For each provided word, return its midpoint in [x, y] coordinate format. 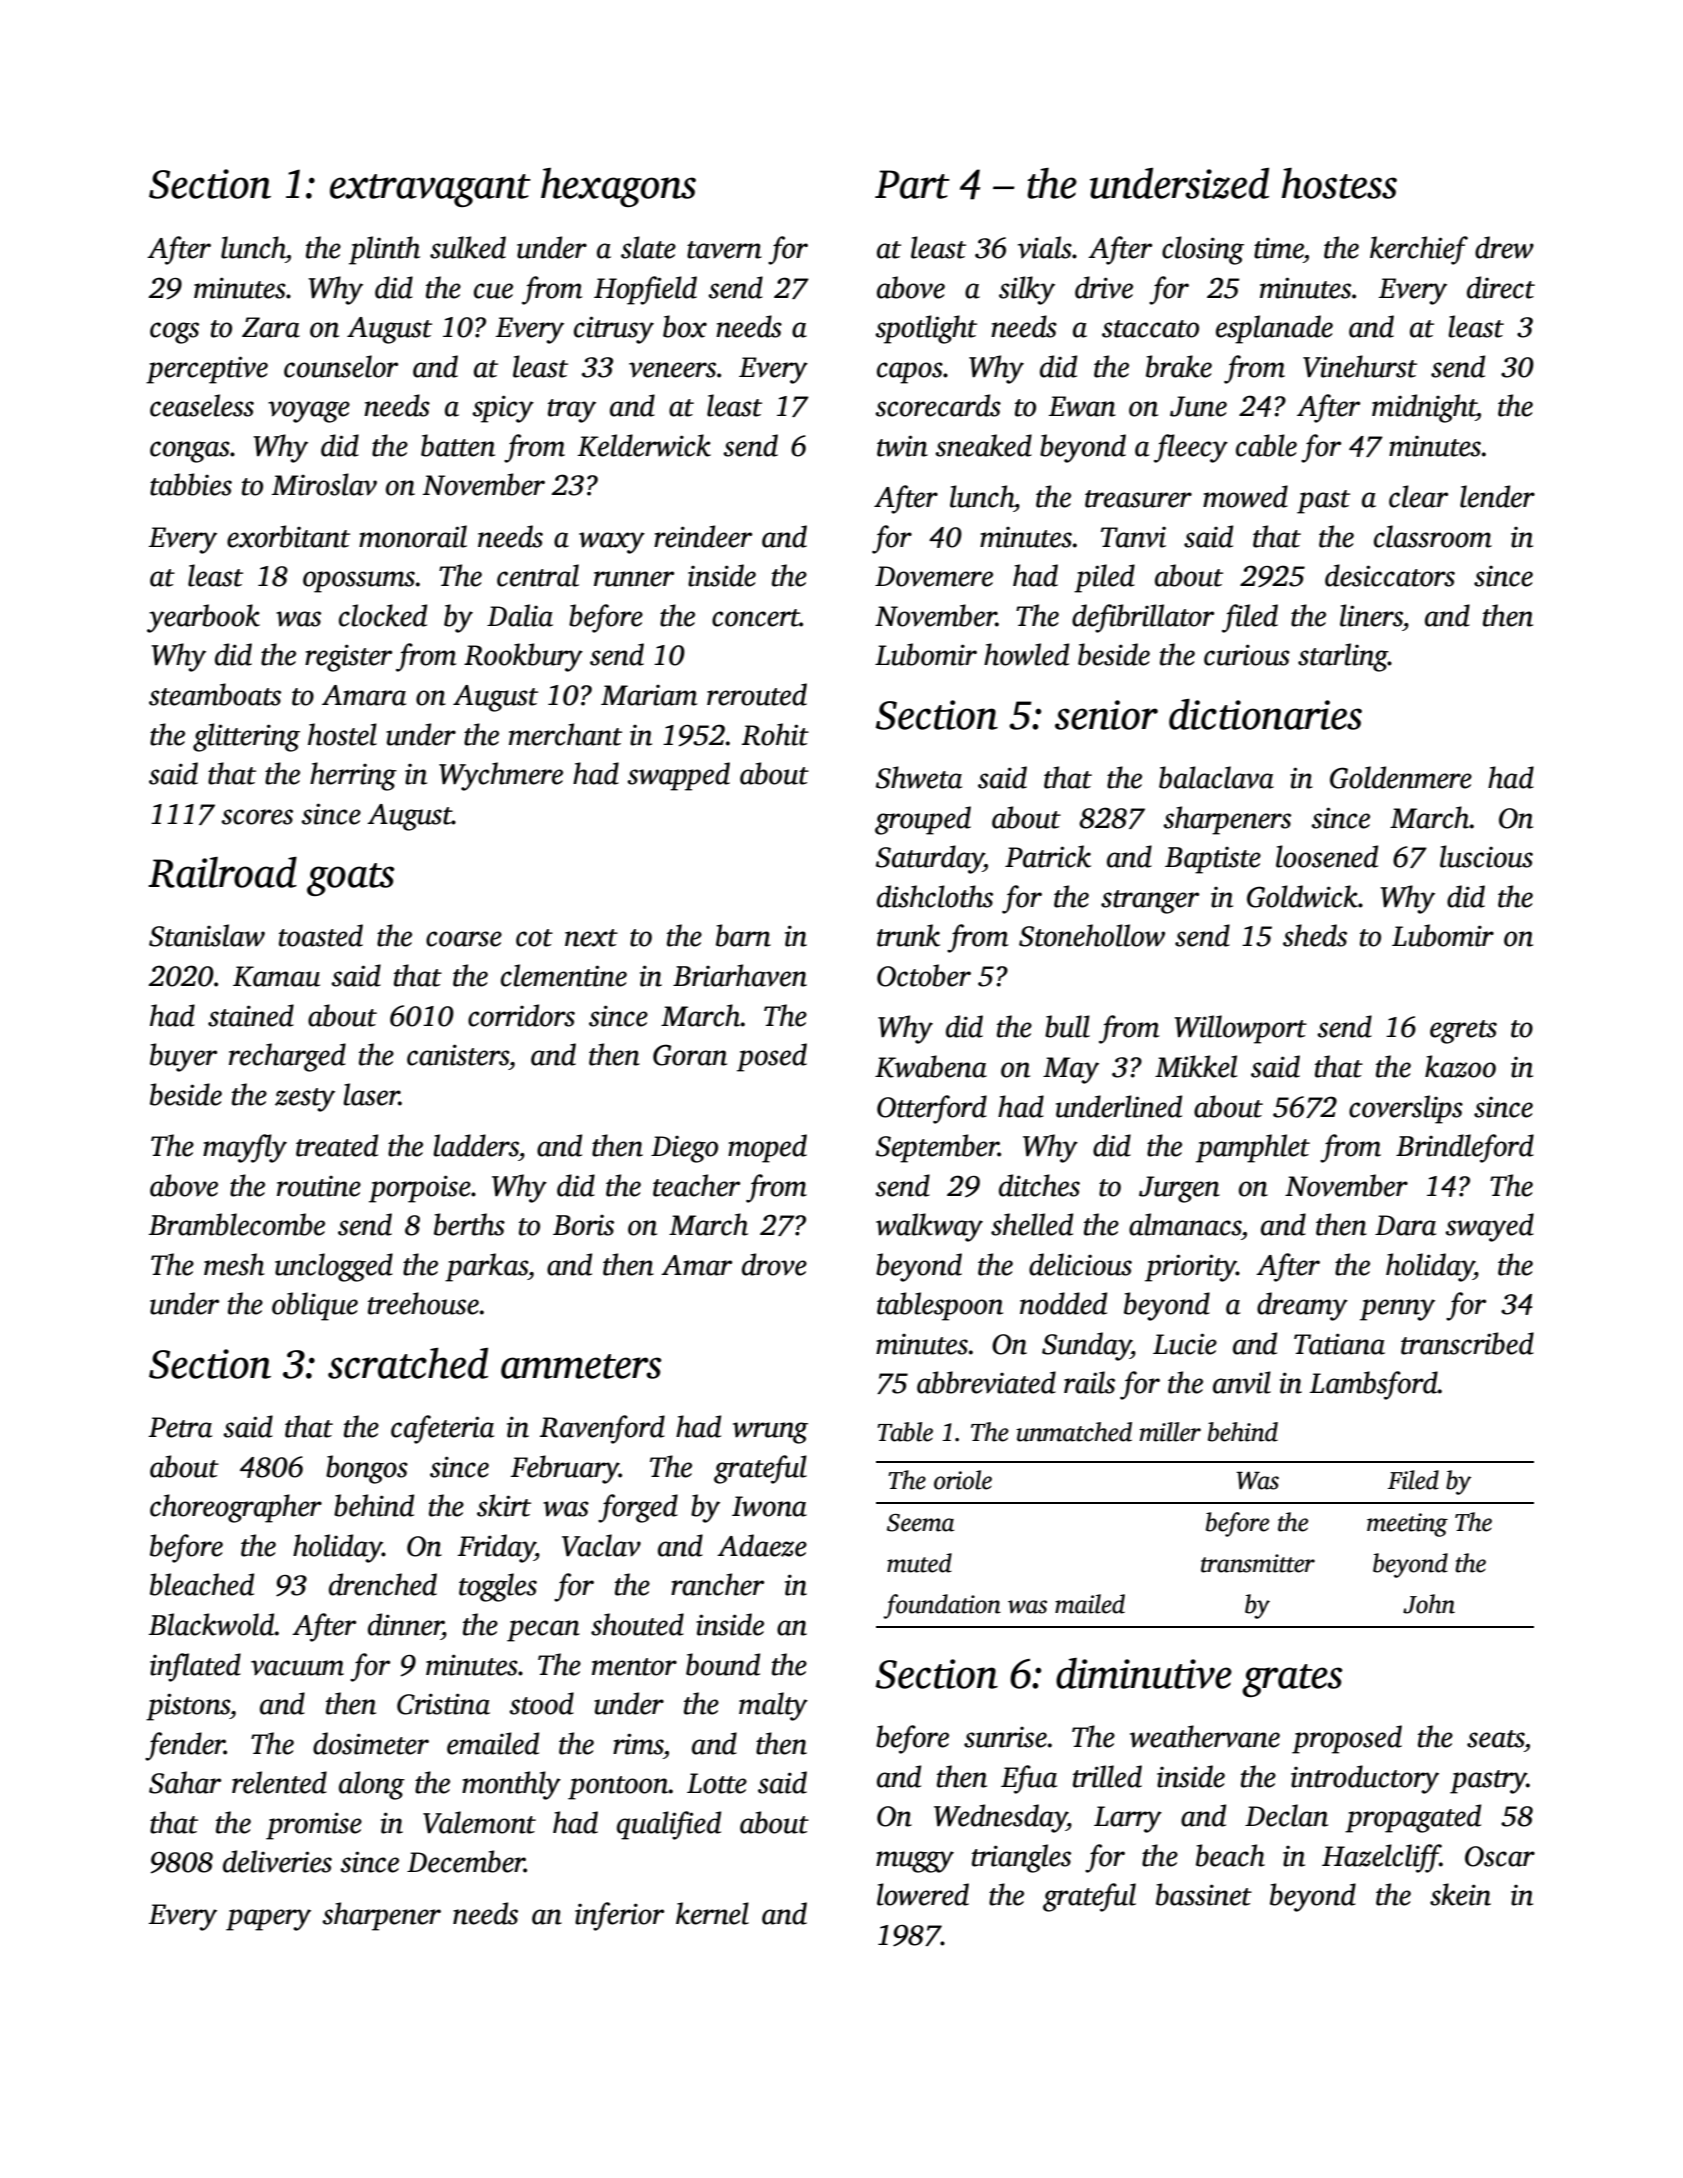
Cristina [443, 1704]
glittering [246, 737]
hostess [1339, 183]
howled [1026, 654]
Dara [1405, 1225]
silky [1027, 290]
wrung [770, 1433]
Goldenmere [1401, 777]
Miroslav [324, 484]
